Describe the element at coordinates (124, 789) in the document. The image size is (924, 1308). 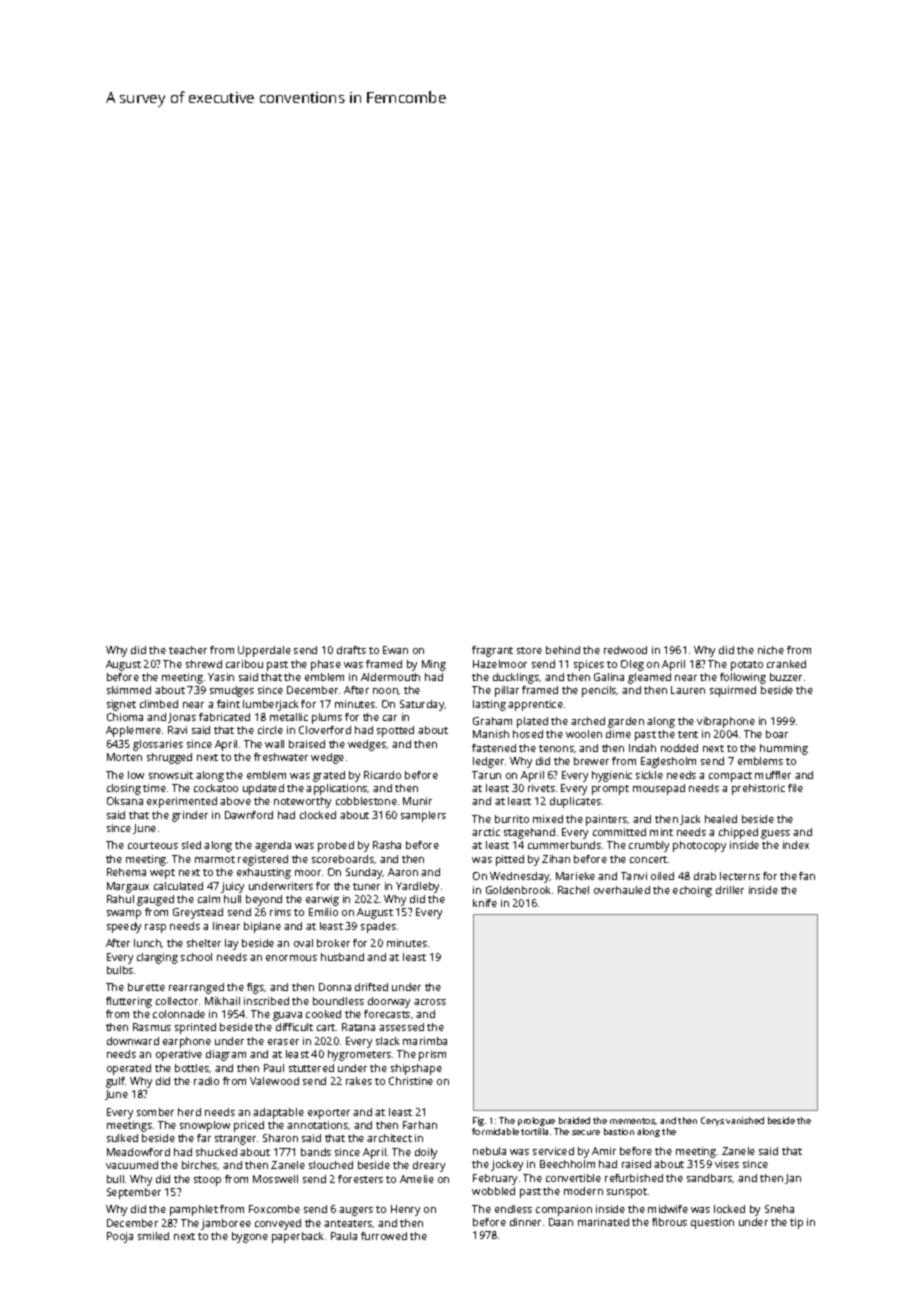
I see `closing` at that location.
